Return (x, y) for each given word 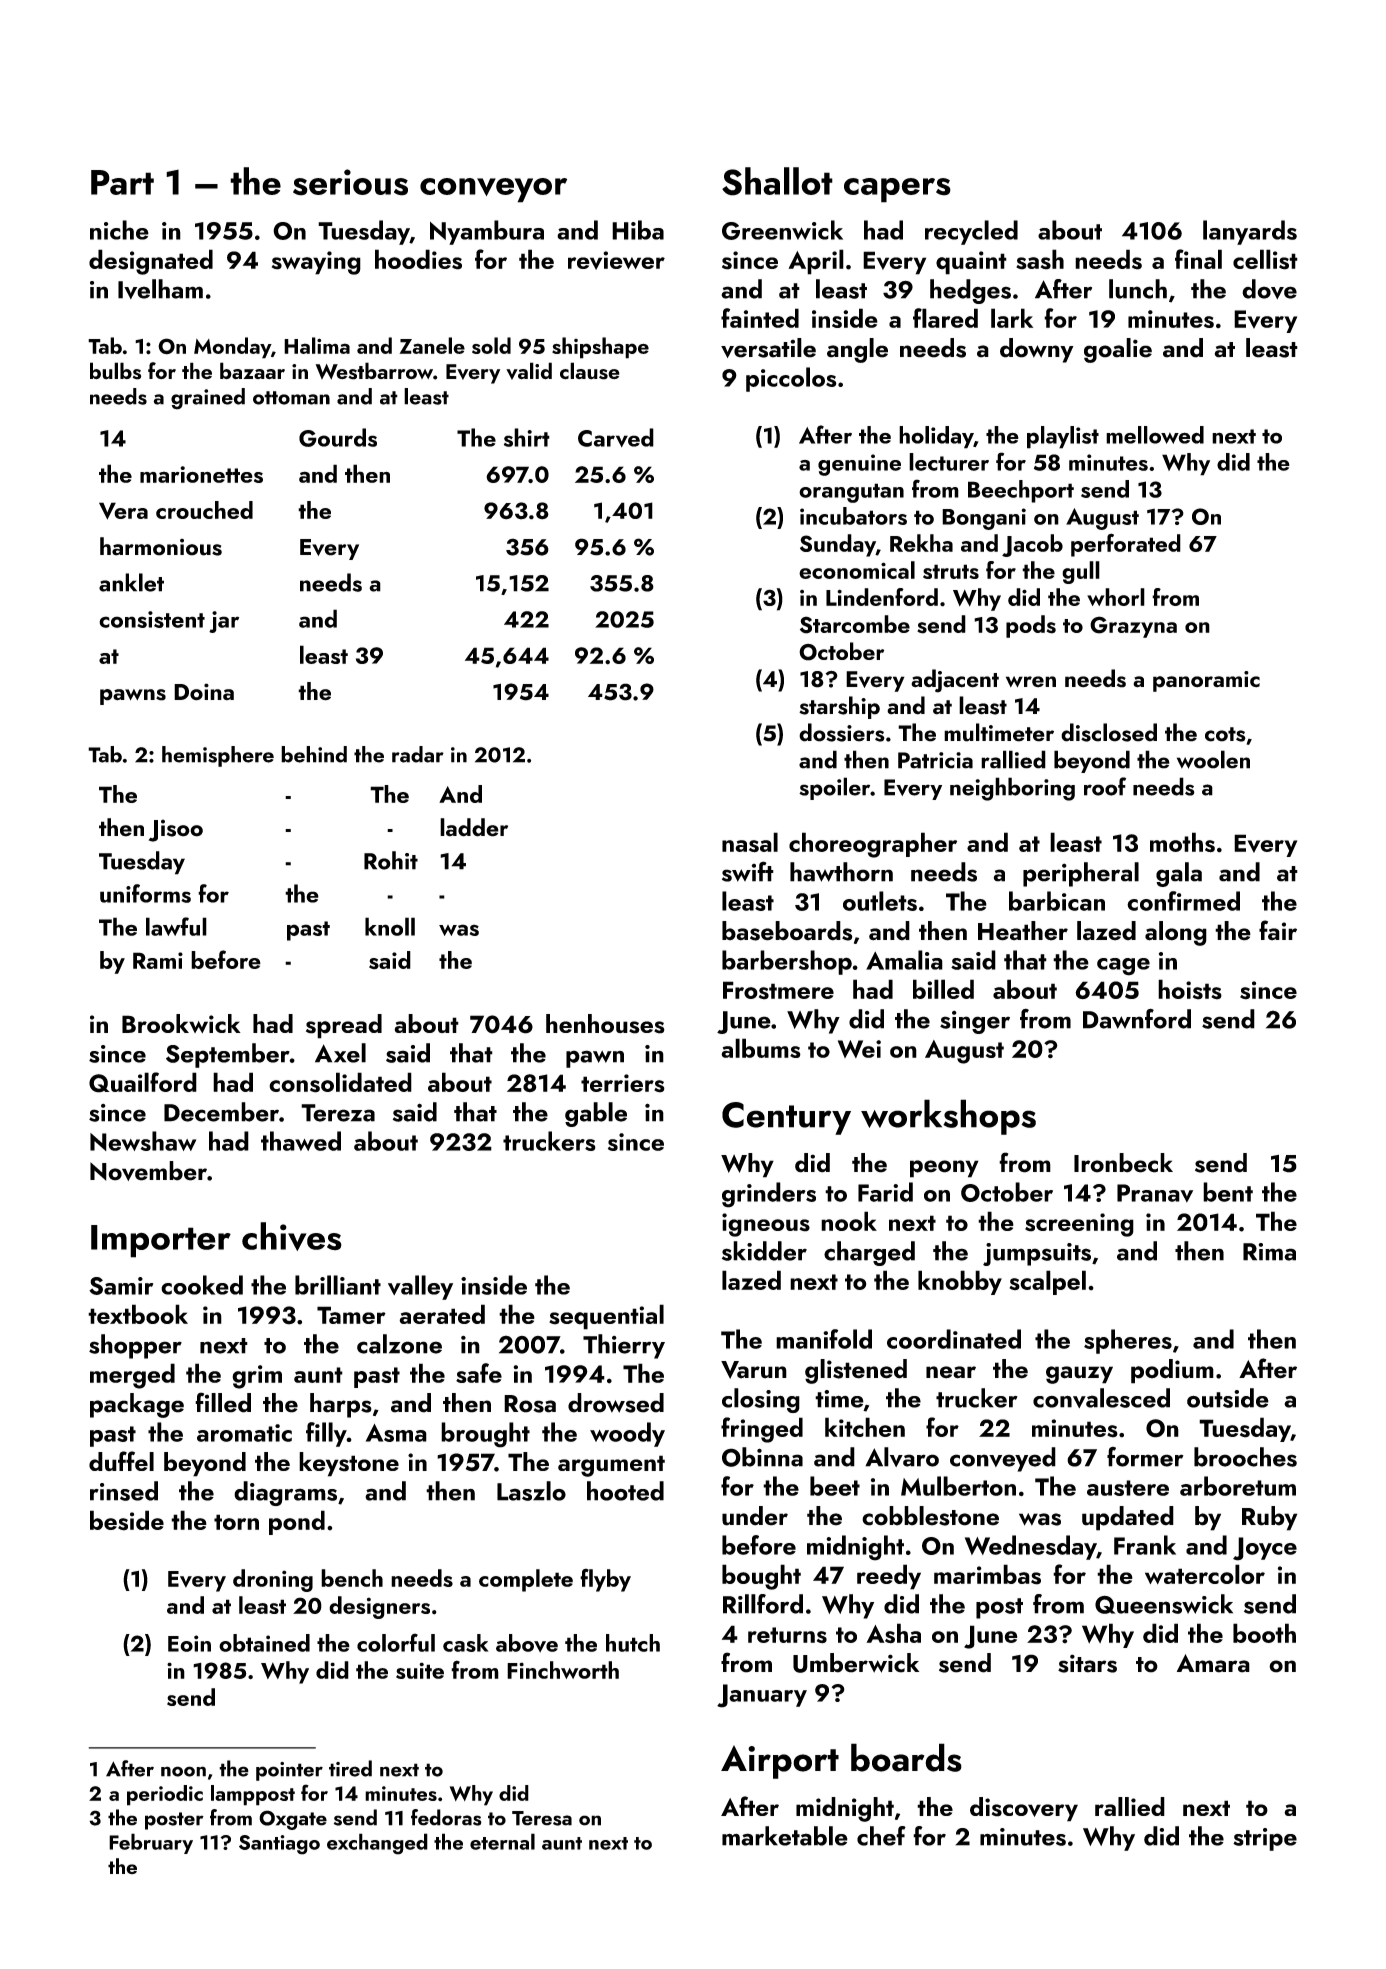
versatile (768, 348)
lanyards (1250, 232)
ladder (474, 827)
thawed (301, 1141)
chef (881, 1836)
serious (350, 182)
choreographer (873, 845)
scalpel (1047, 1282)
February (151, 1843)
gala (1179, 874)
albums (761, 1048)
